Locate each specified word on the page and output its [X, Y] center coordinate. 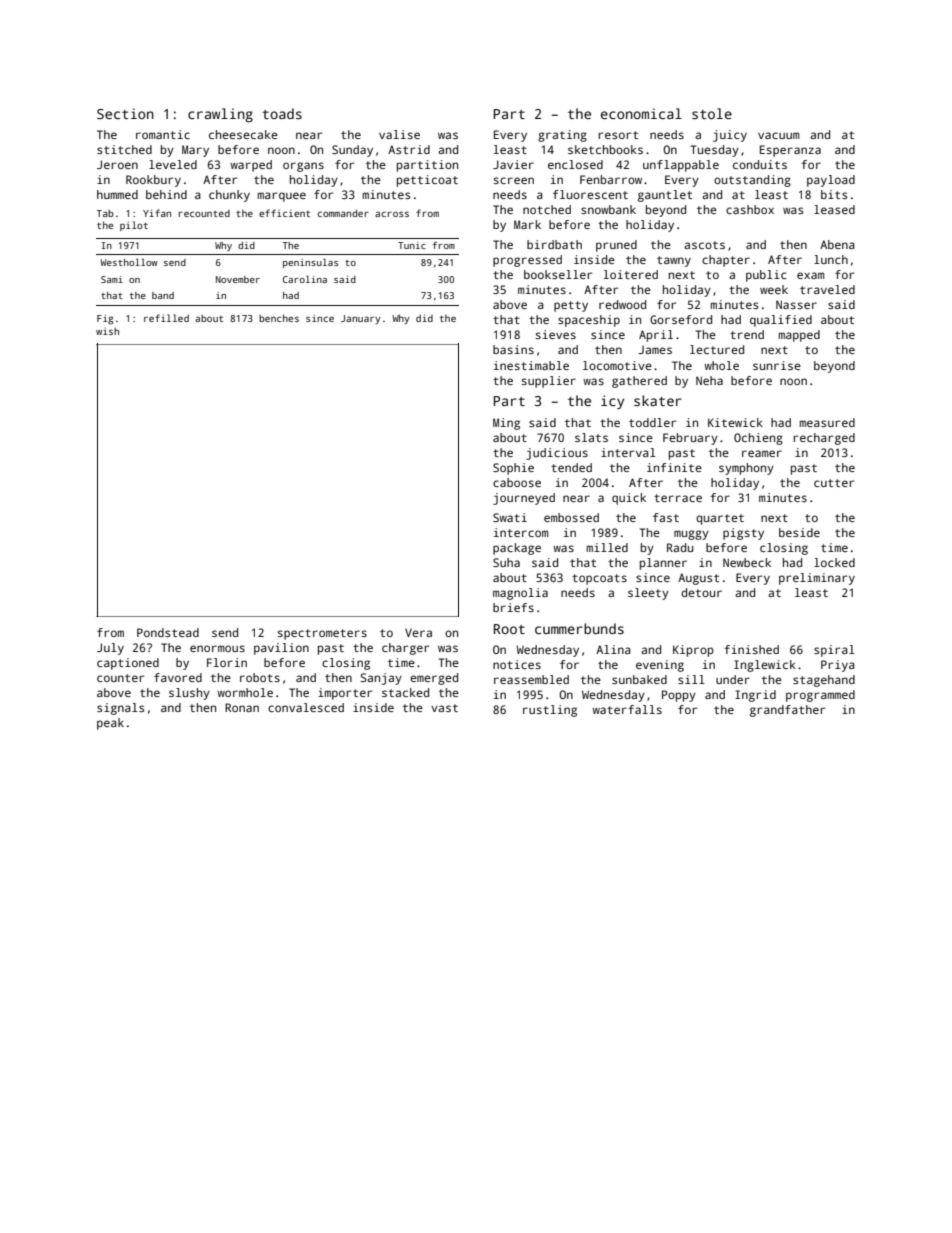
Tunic [412, 245]
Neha [709, 380]
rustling [550, 711]
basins [513, 349]
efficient [284, 213]
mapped [799, 336]
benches [279, 318]
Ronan [242, 707]
